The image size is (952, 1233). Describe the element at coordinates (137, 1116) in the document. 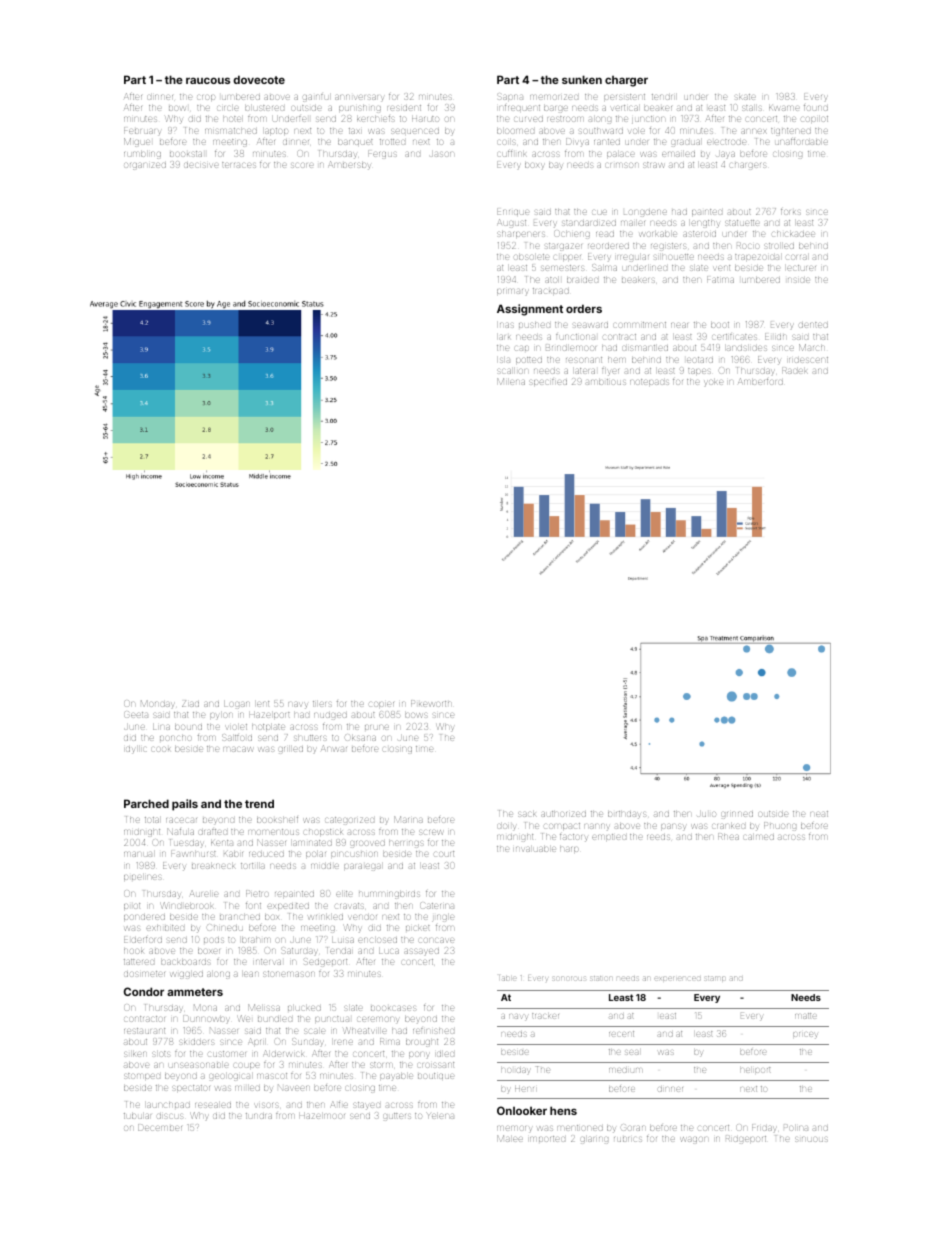

I see `tubular` at that location.
